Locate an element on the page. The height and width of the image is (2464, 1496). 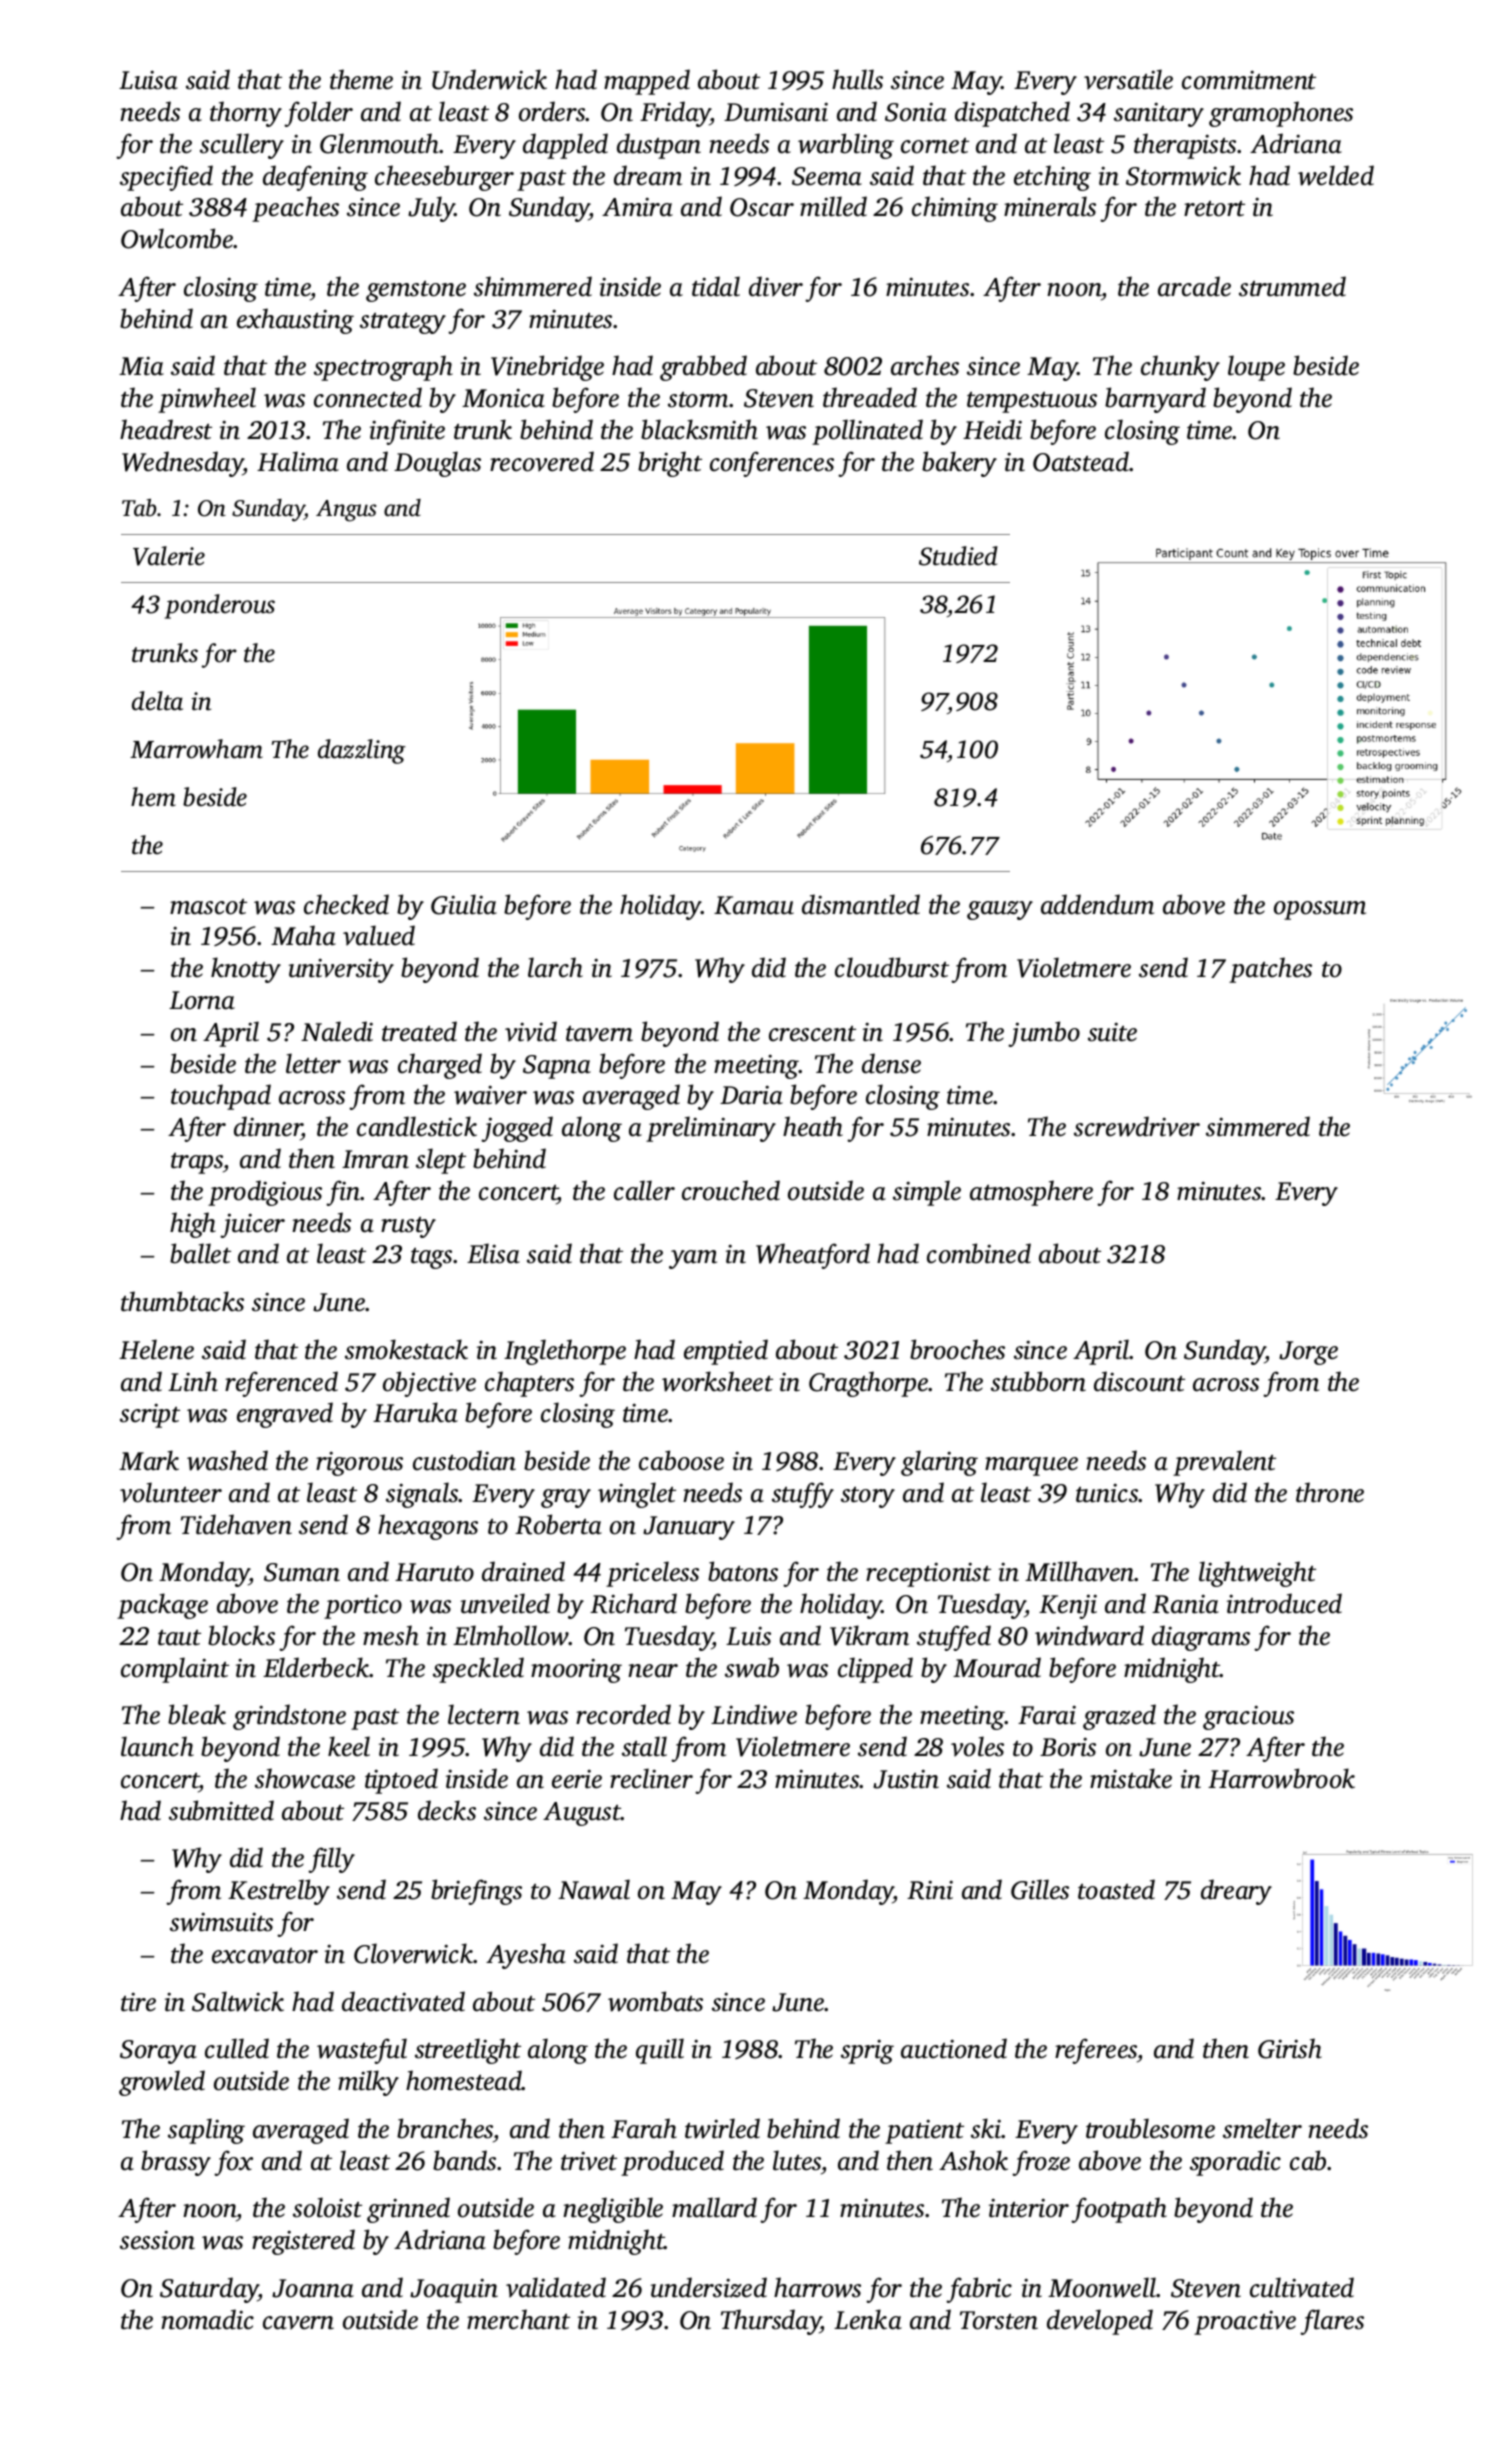
thorny is located at coordinates (246, 114).
